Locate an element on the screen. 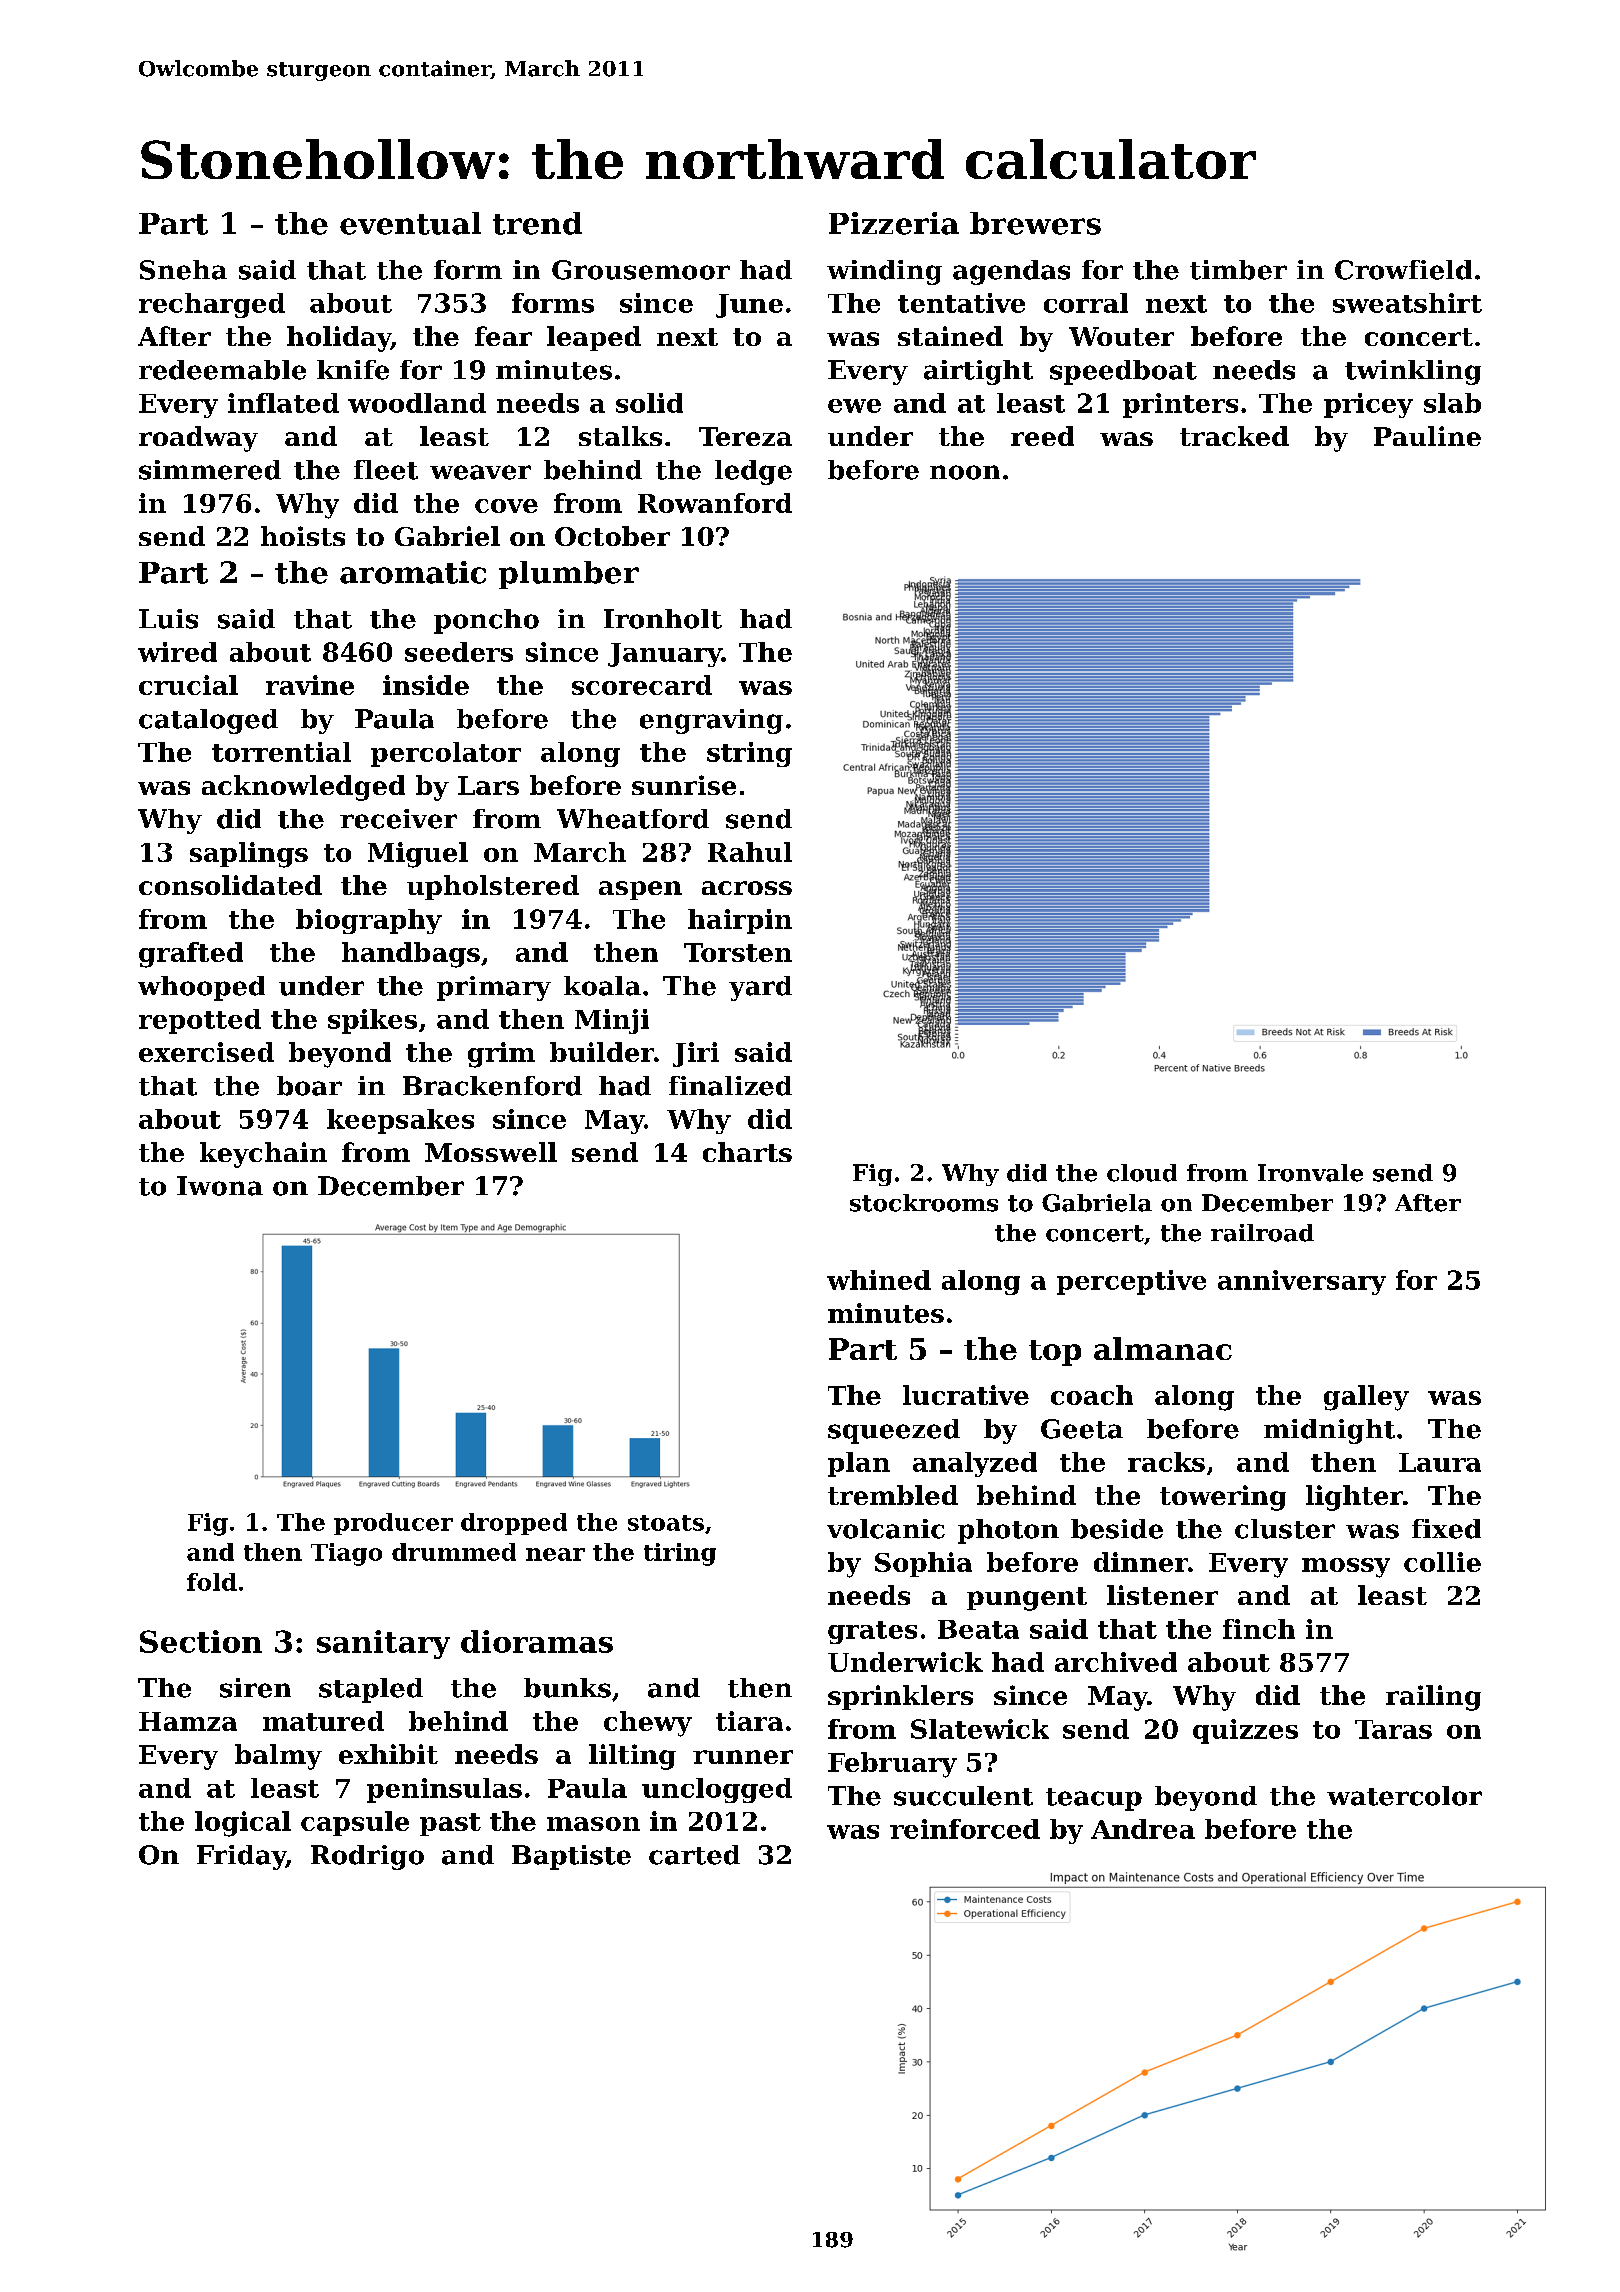 Image resolution: width=1620 pixels, height=2292 pixels. winding is located at coordinates (884, 272).
